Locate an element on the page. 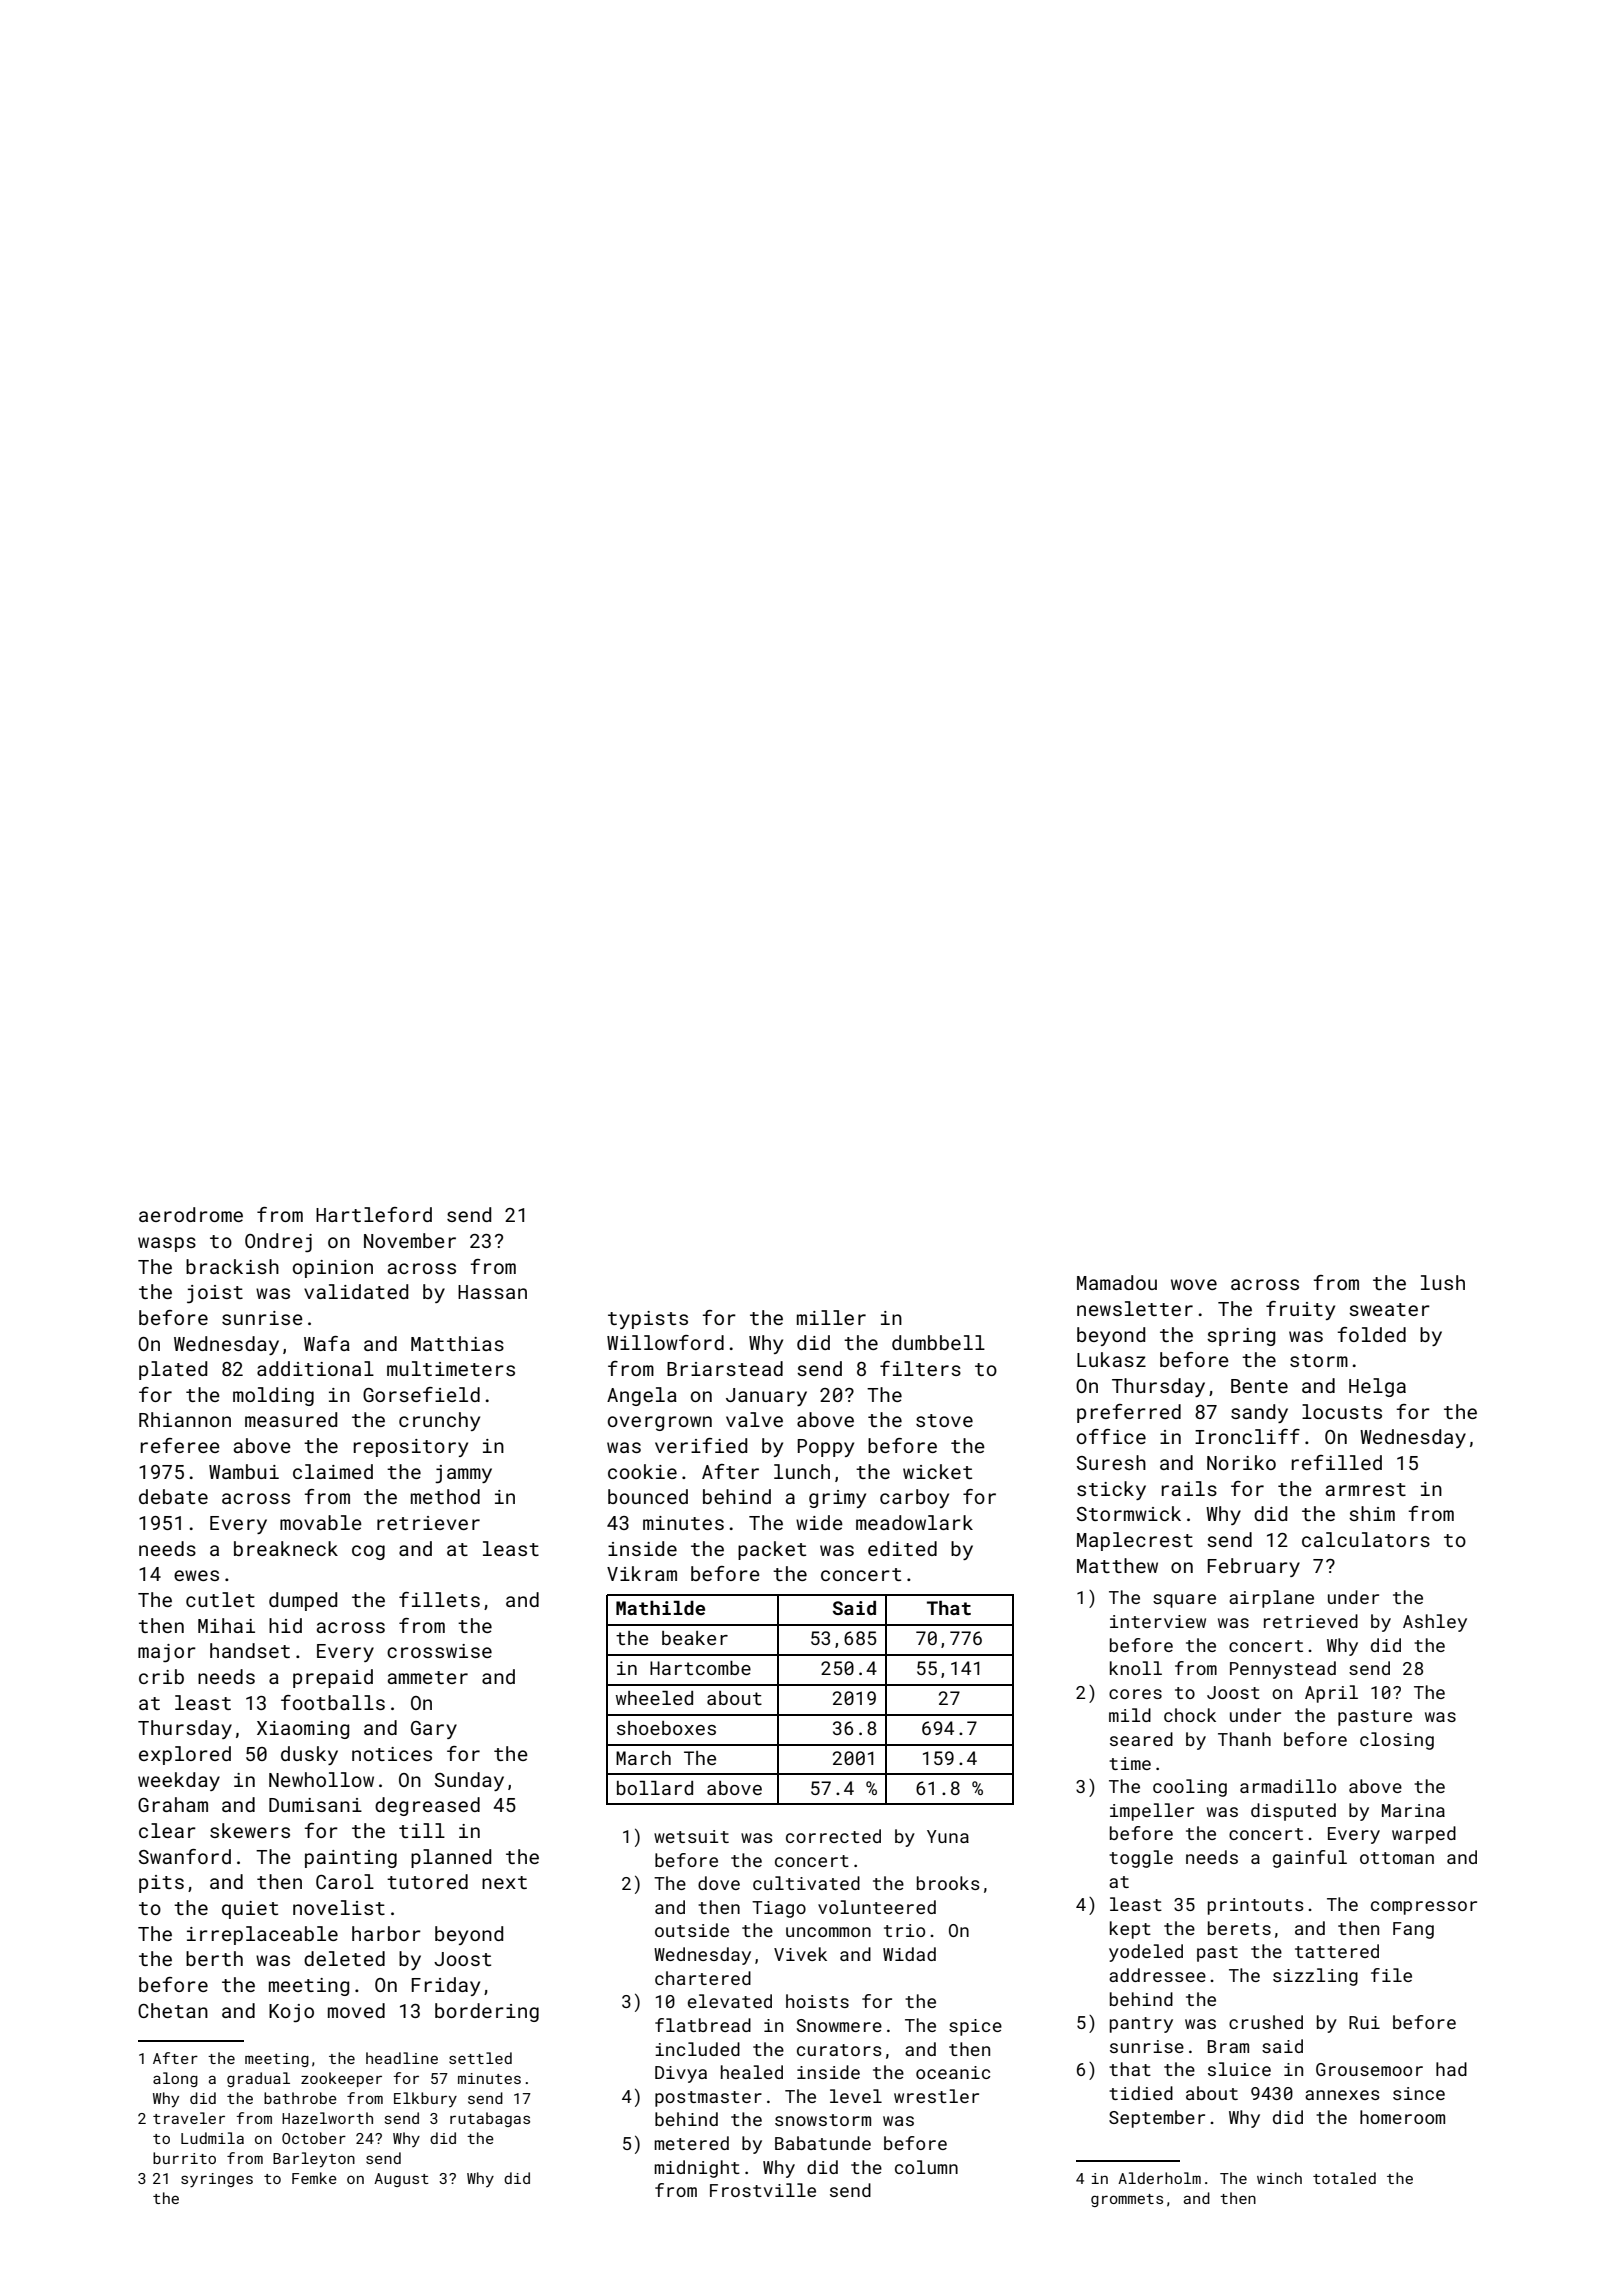 Image resolution: width=1620 pixels, height=2292 pixels. Femke is located at coordinates (314, 2178).
